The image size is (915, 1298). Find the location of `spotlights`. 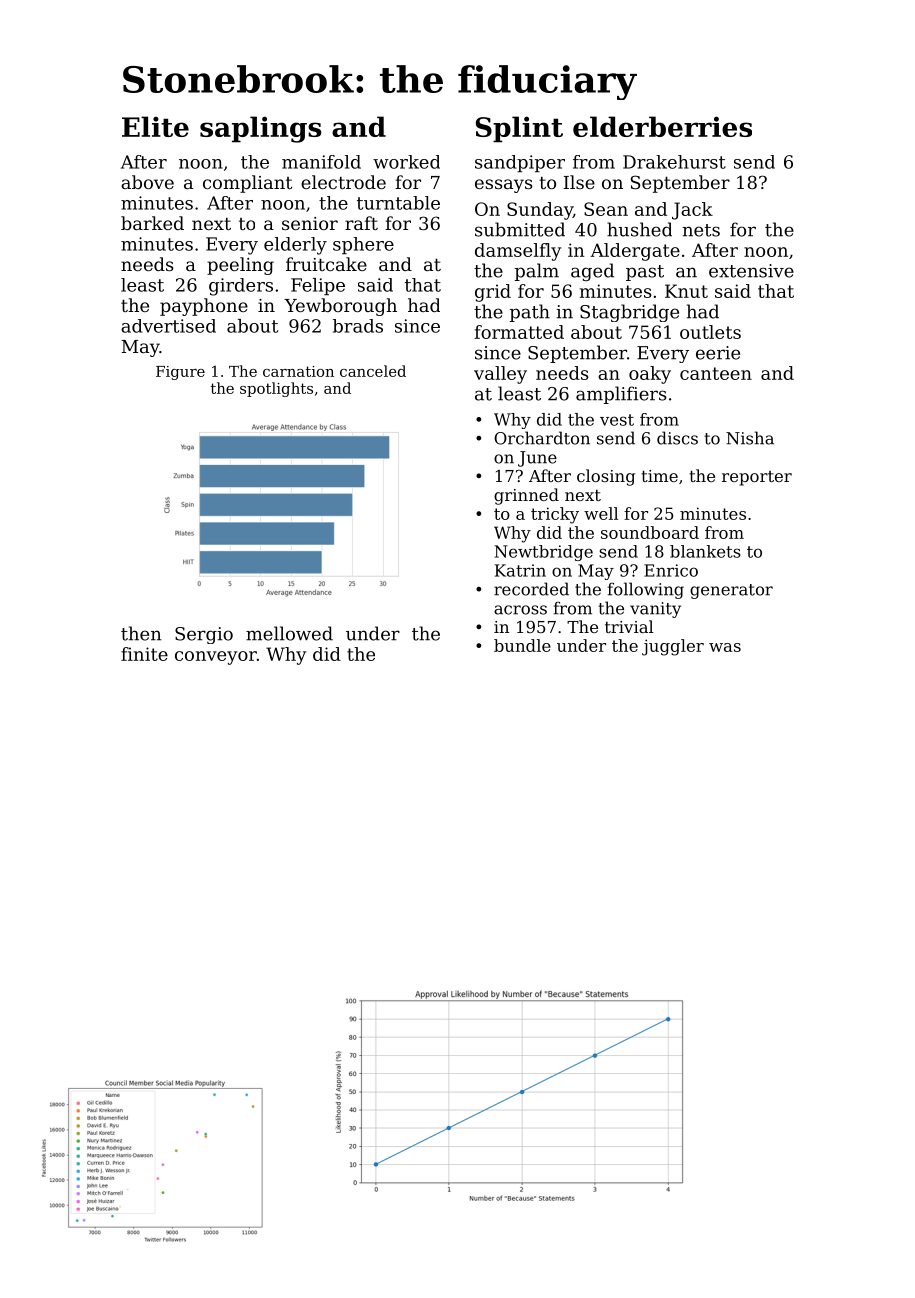

spotlights is located at coordinates (276, 389).
